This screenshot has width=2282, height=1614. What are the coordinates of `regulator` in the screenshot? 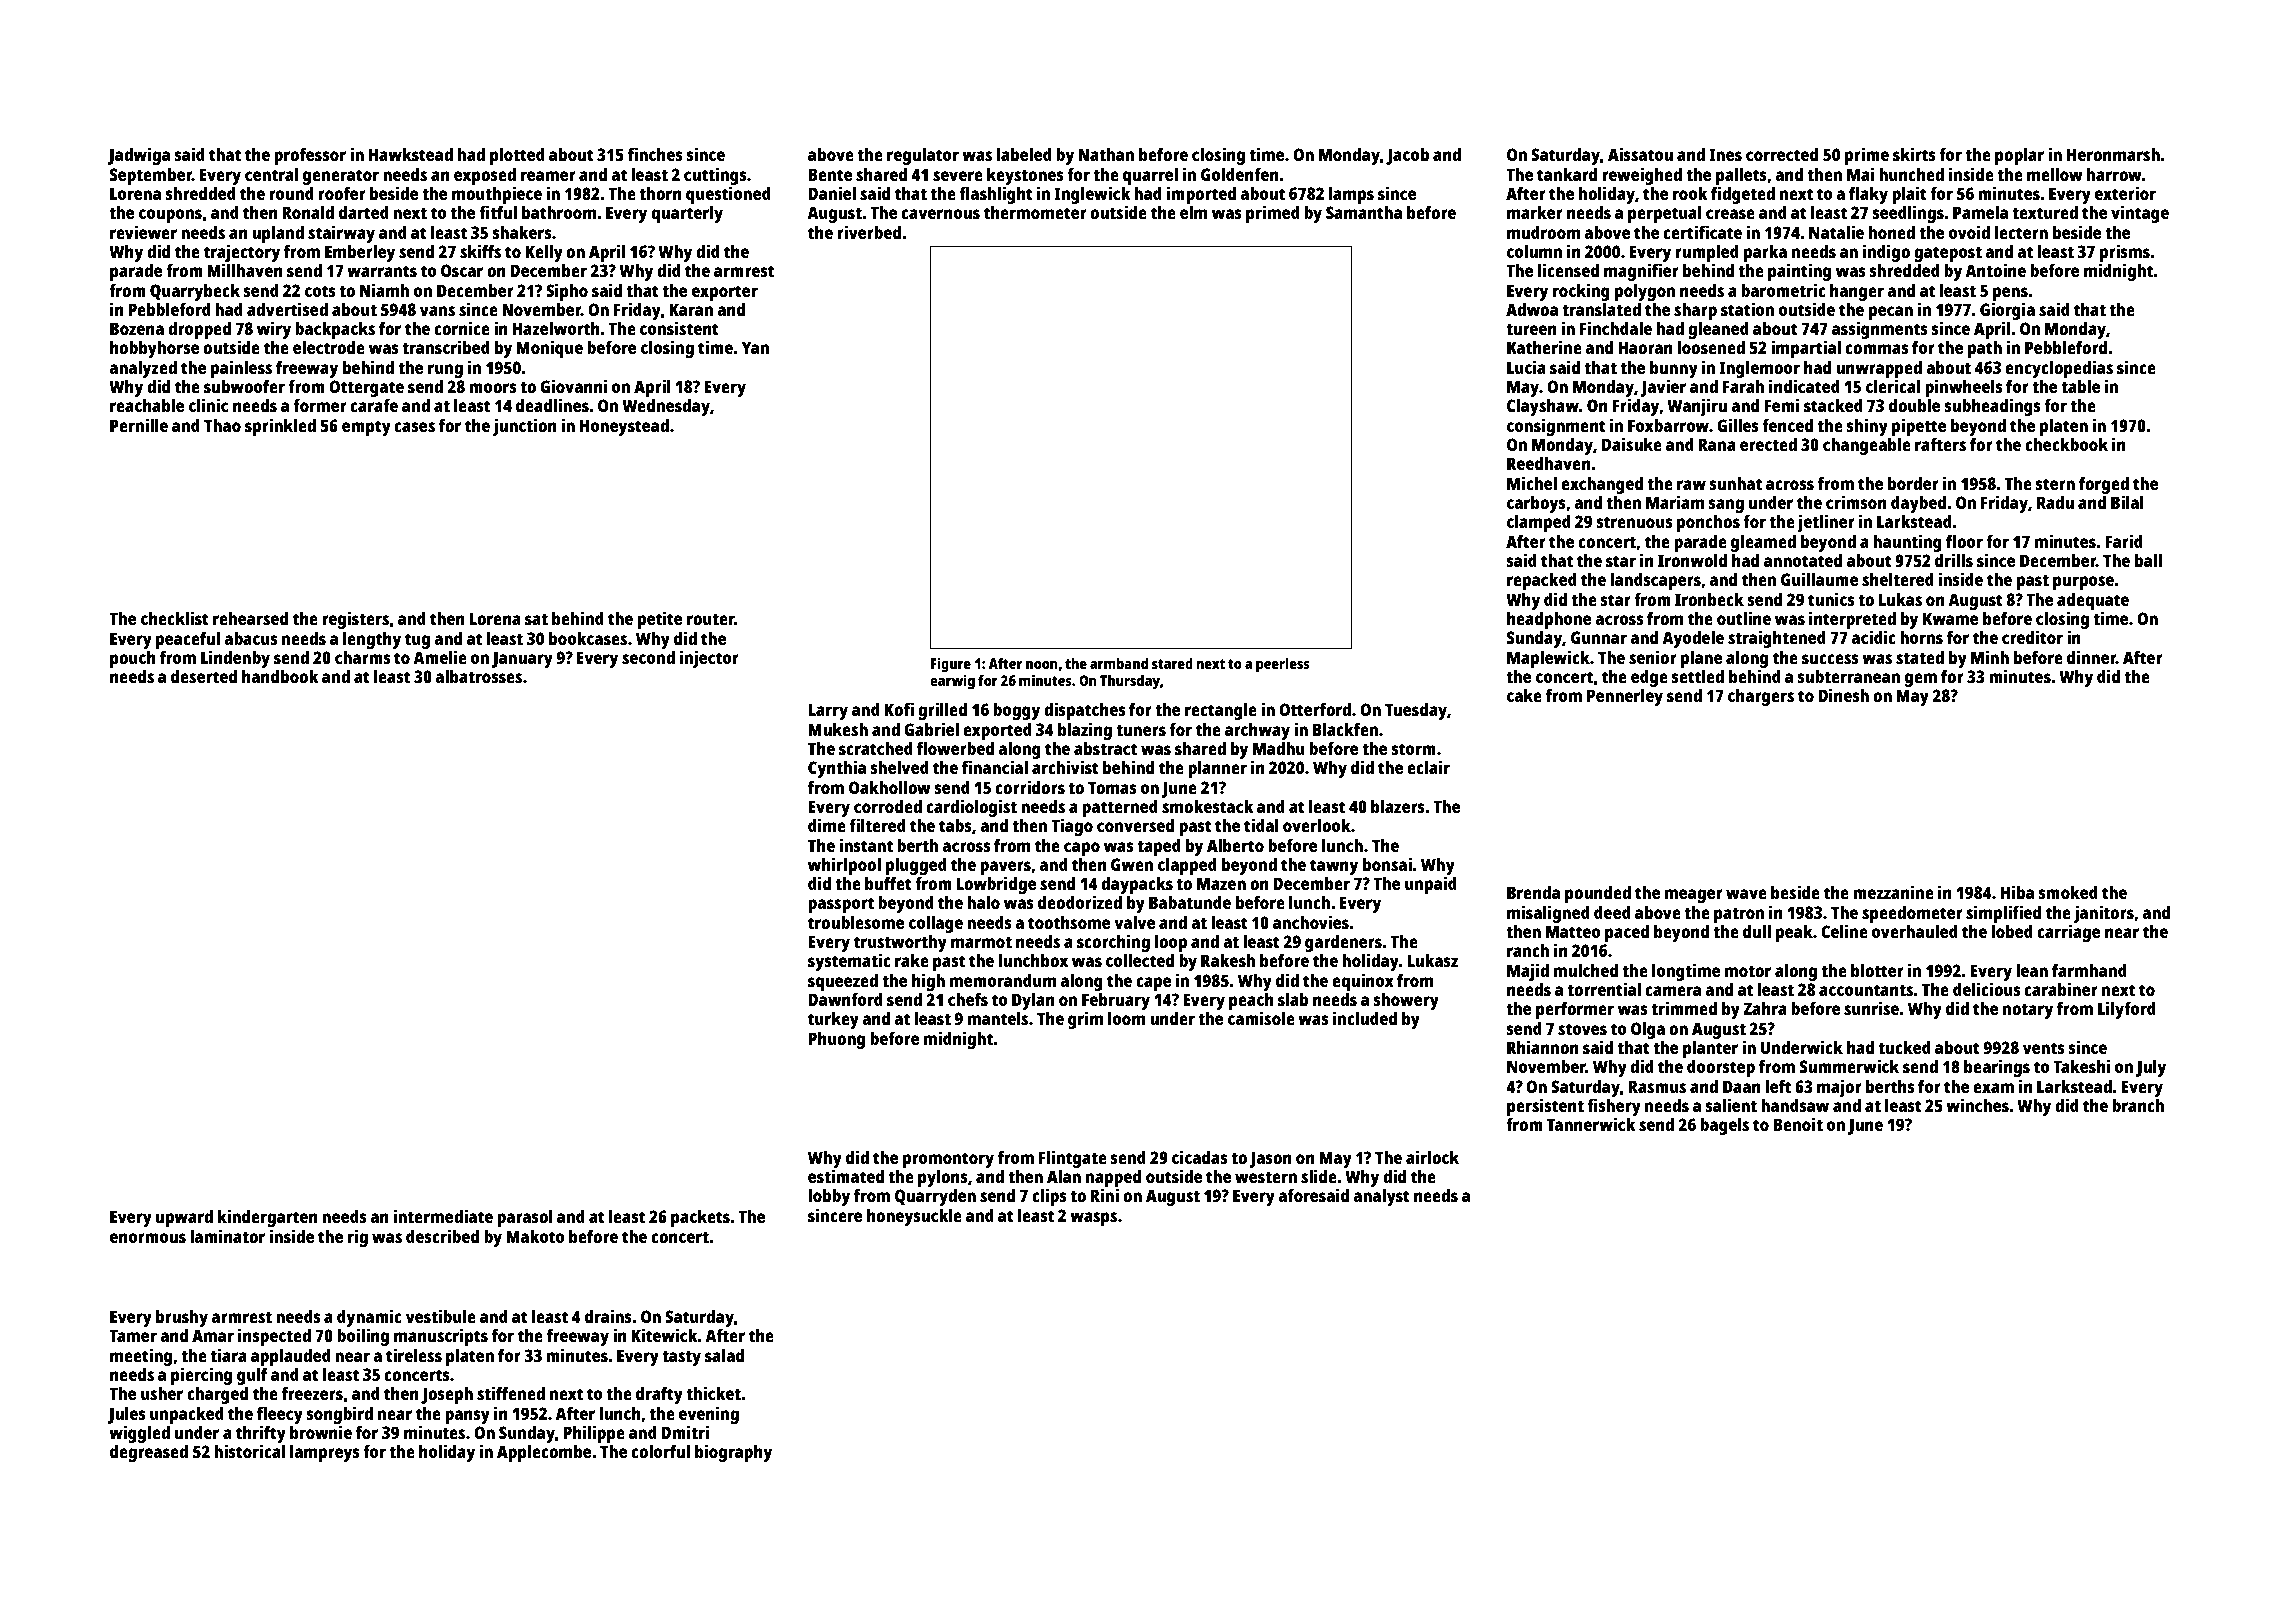 It's located at (923, 156).
